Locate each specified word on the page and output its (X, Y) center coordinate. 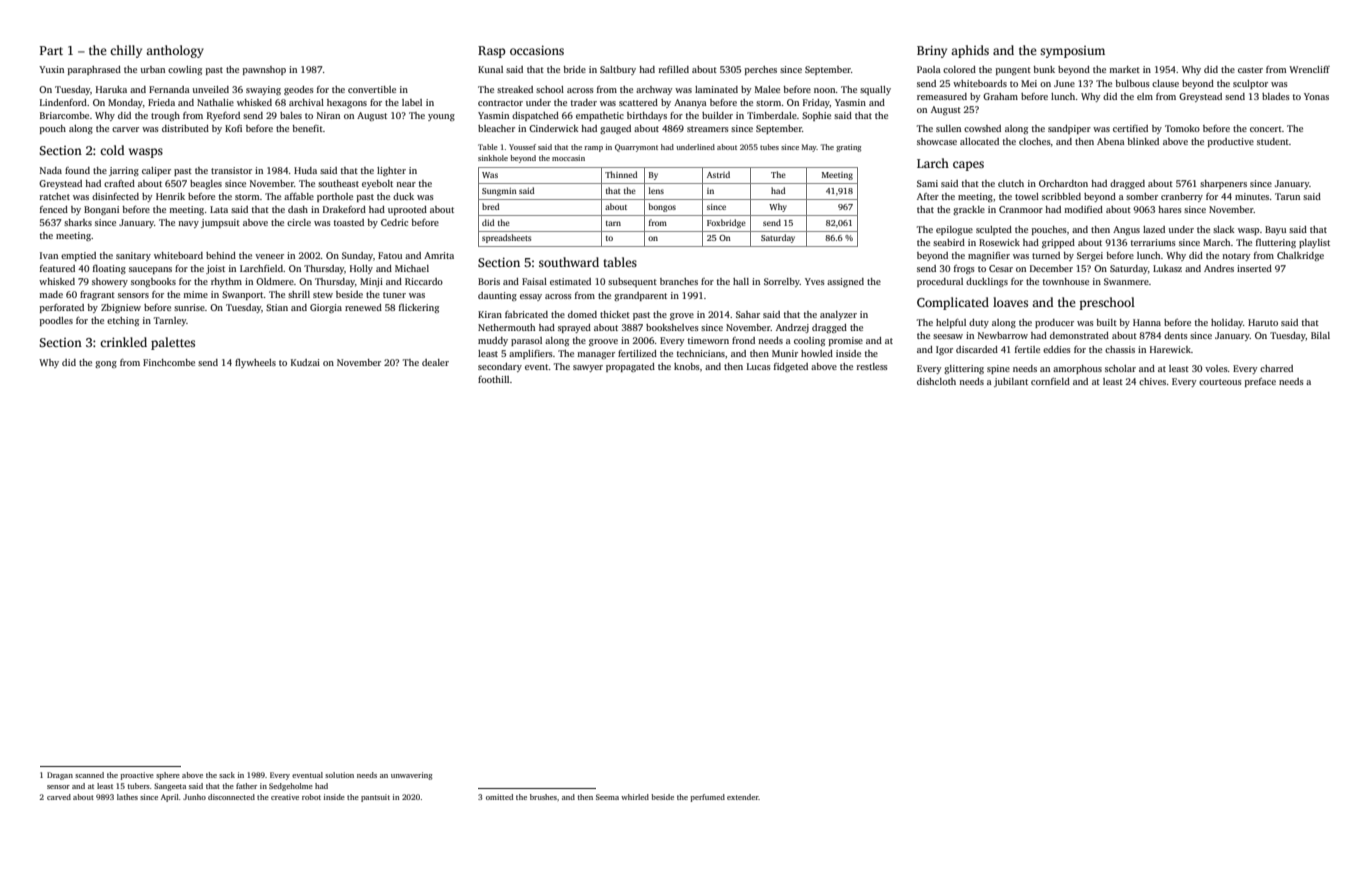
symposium (1072, 52)
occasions (537, 50)
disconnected (231, 797)
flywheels (255, 363)
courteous (1220, 382)
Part (51, 50)
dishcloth (936, 381)
